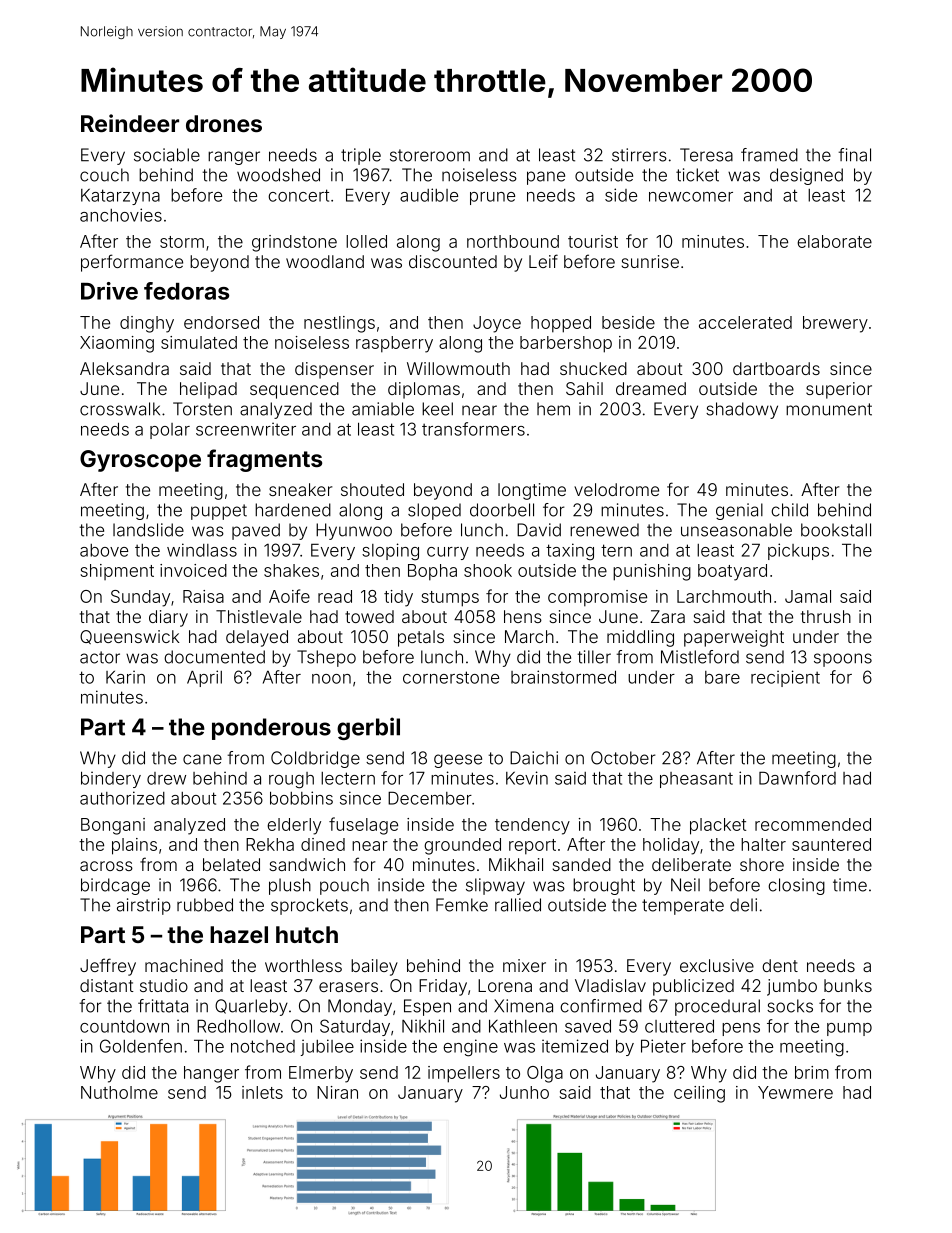 The image size is (952, 1233). What do you see at coordinates (430, 155) in the screenshot?
I see `storeroom` at bounding box center [430, 155].
